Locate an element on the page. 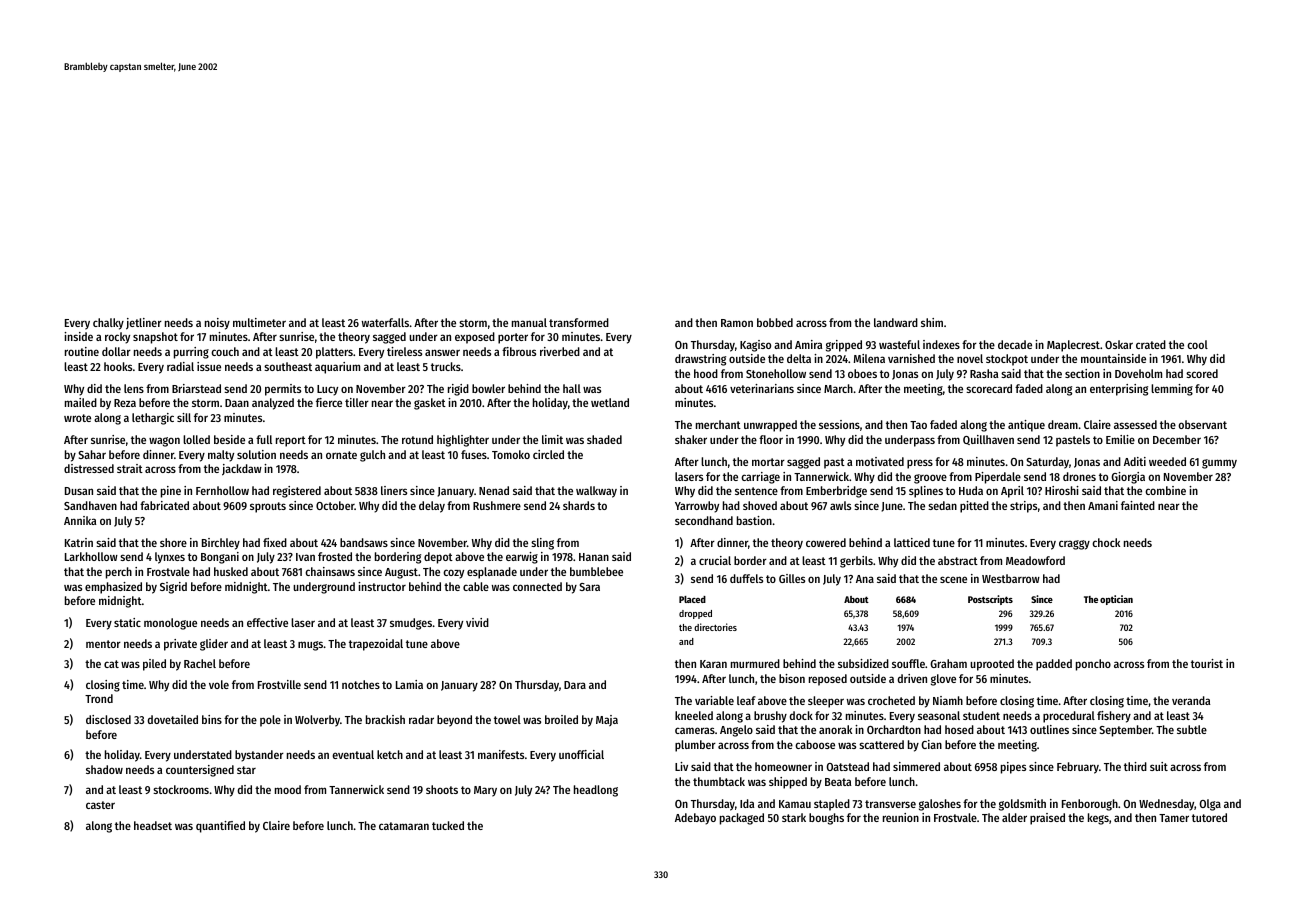  mugs is located at coordinates (310, 646).
